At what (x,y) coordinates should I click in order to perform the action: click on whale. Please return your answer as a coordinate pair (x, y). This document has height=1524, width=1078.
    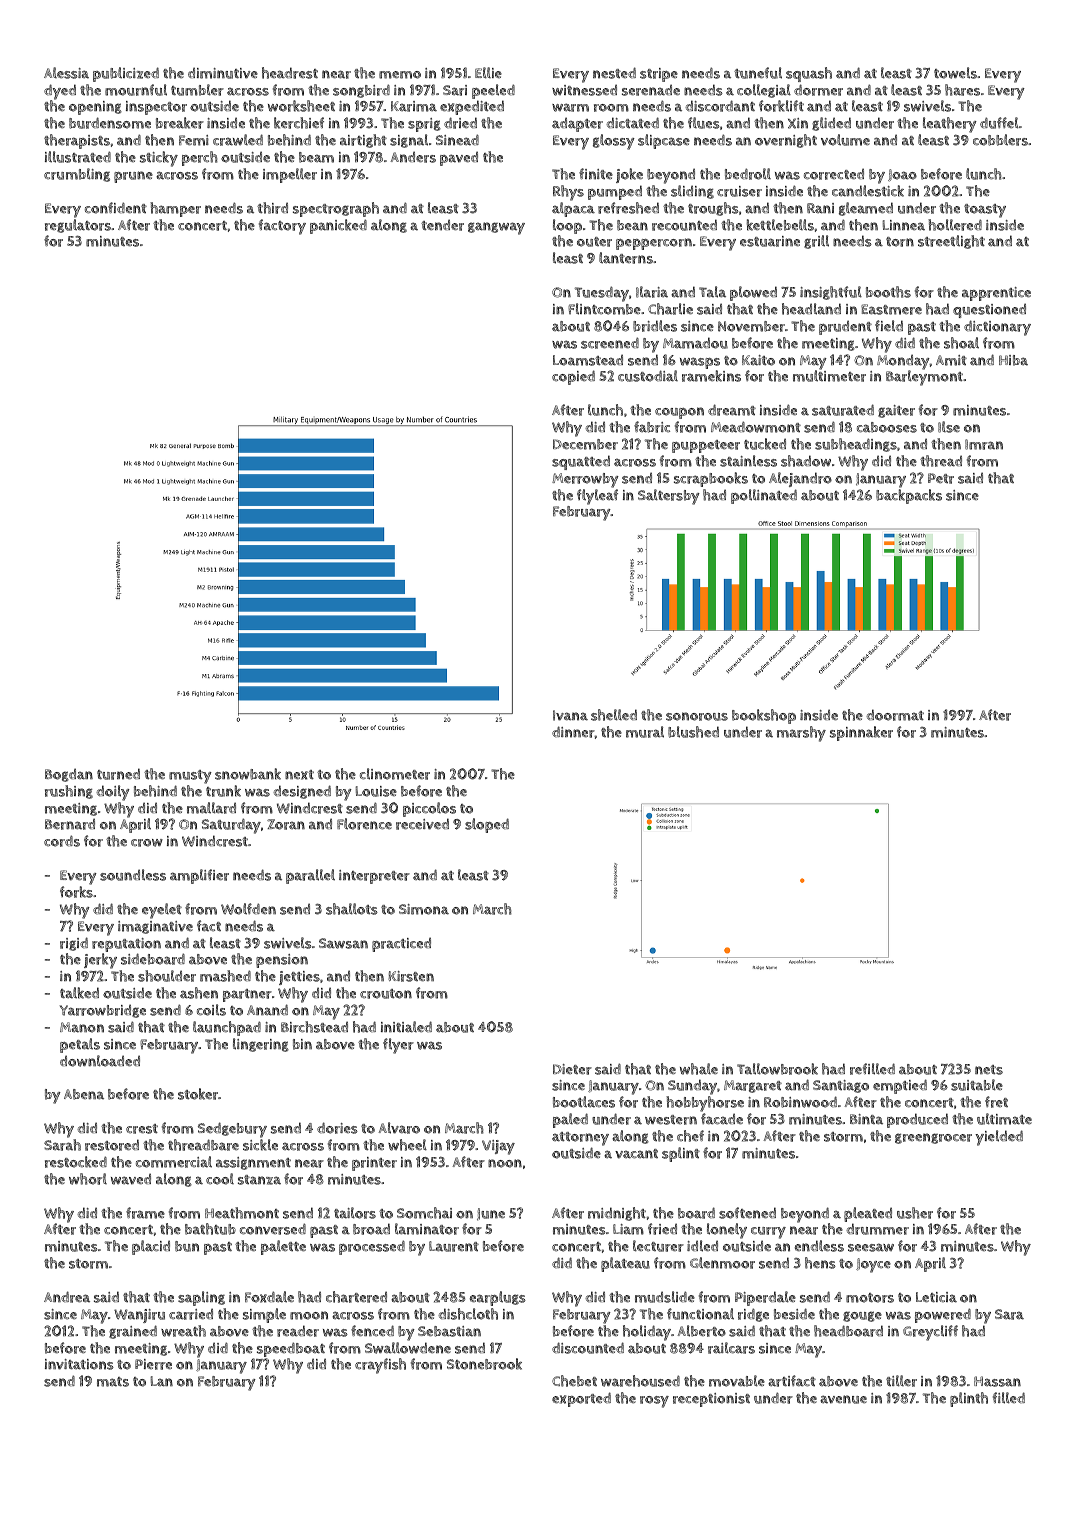
    Looking at the image, I should click on (699, 1069).
